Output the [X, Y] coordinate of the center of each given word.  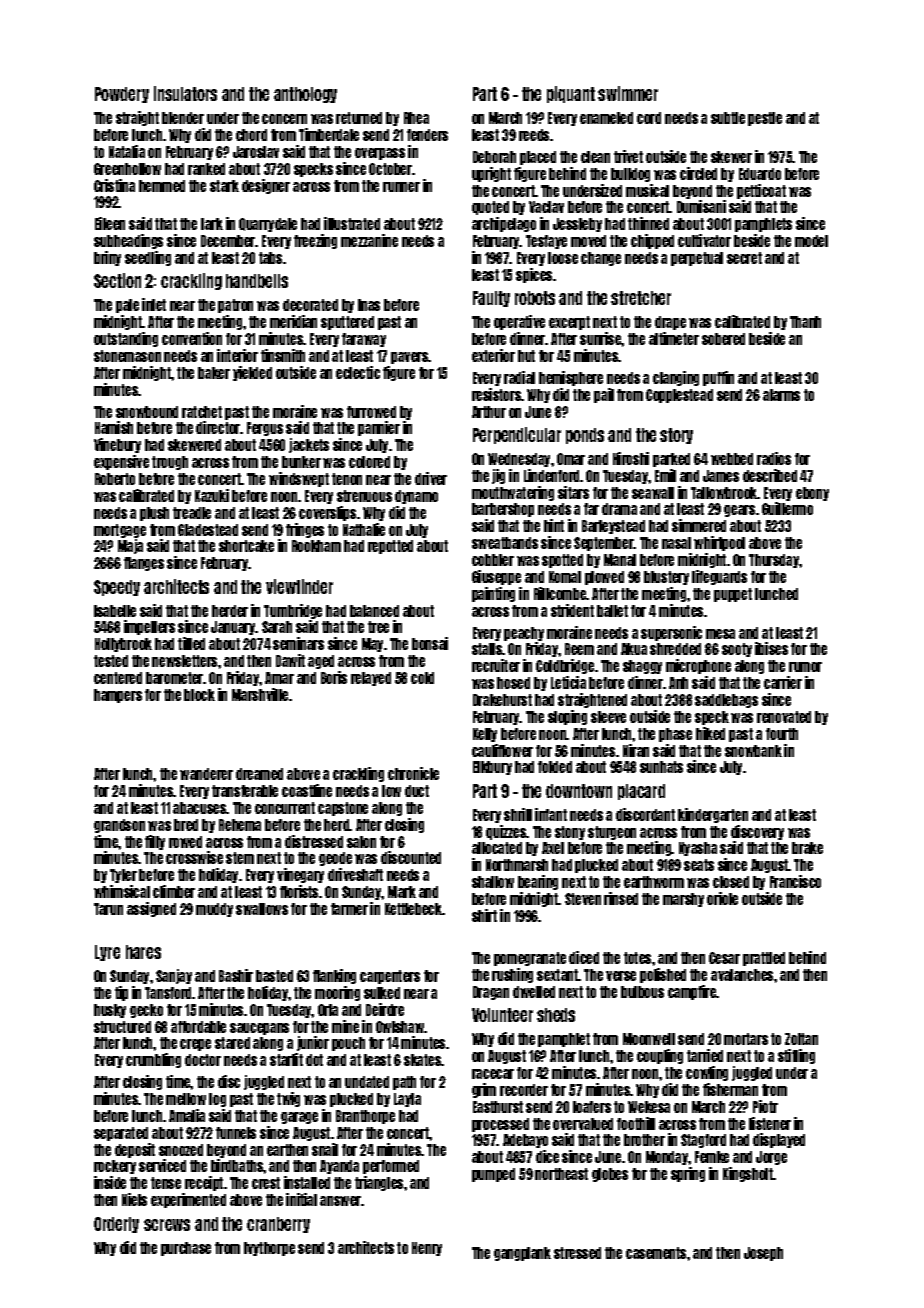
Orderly [116, 1225]
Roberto [115, 479]
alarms [781, 395]
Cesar [724, 958]
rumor [805, 667]
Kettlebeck [414, 909]
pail [604, 395]
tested [111, 661]
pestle [765, 119]
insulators [185, 93]
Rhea [416, 118]
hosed [513, 683]
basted [274, 976]
